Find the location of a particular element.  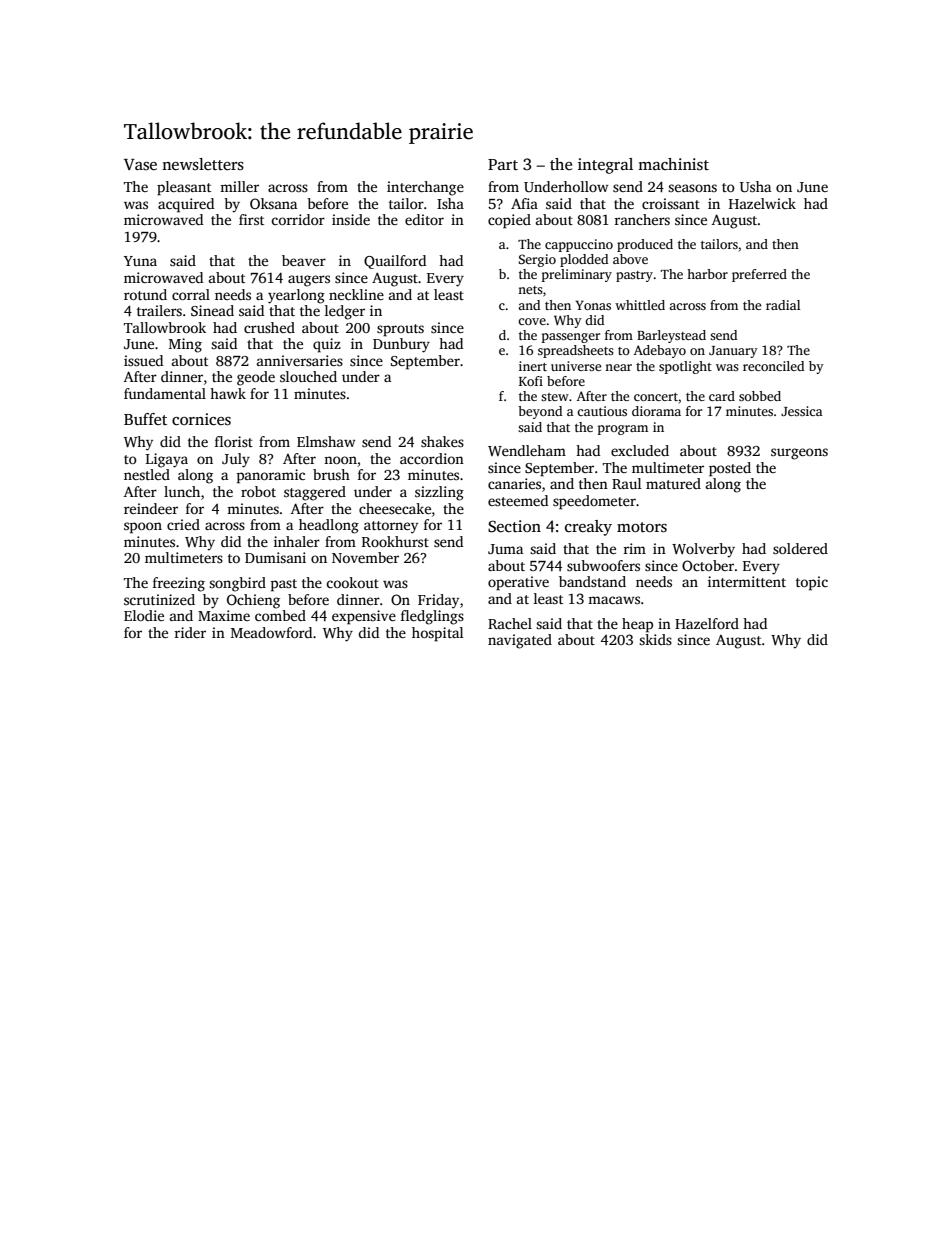

Usha is located at coordinates (755, 186).
